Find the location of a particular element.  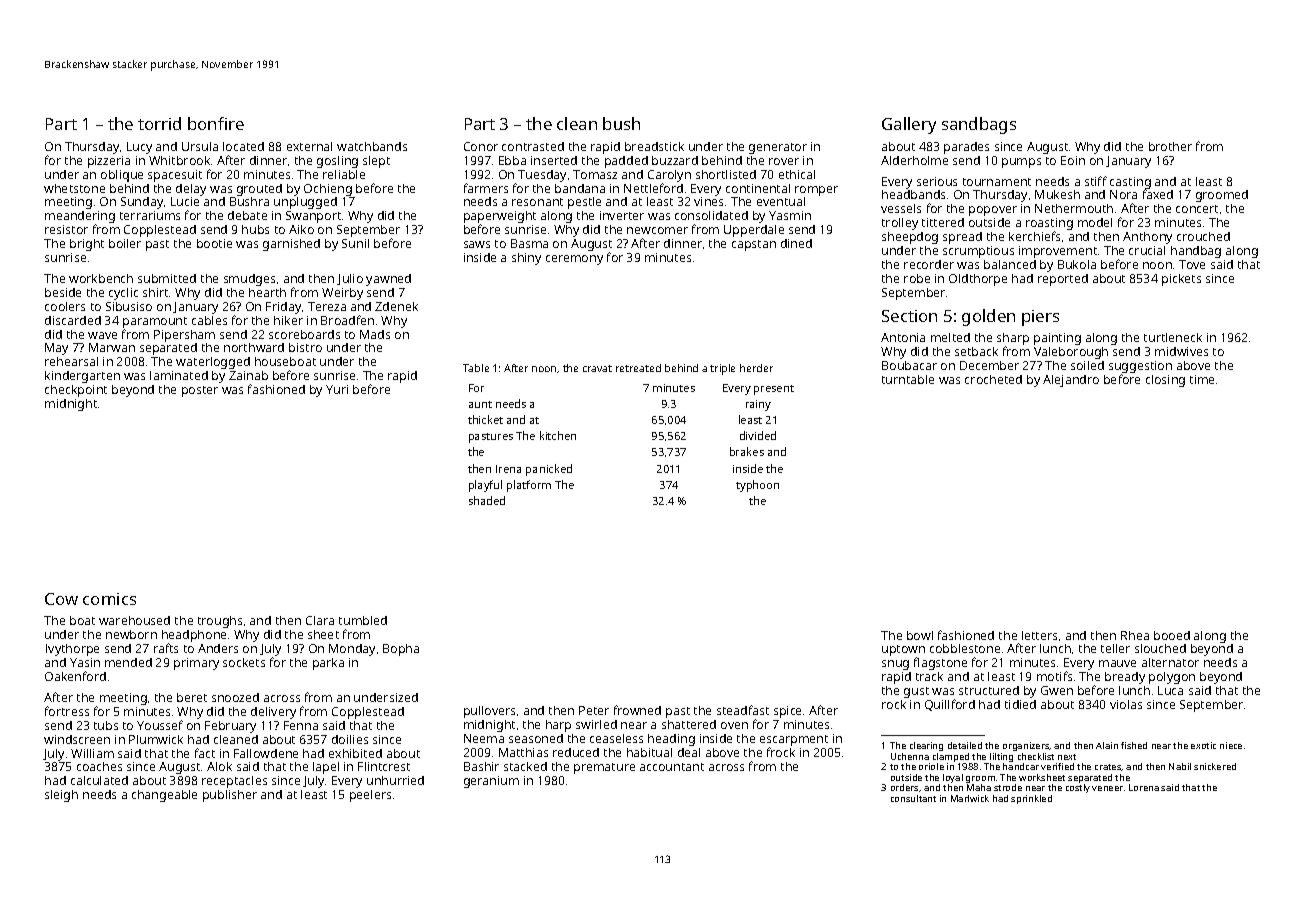

breadstick is located at coordinates (654, 146).
